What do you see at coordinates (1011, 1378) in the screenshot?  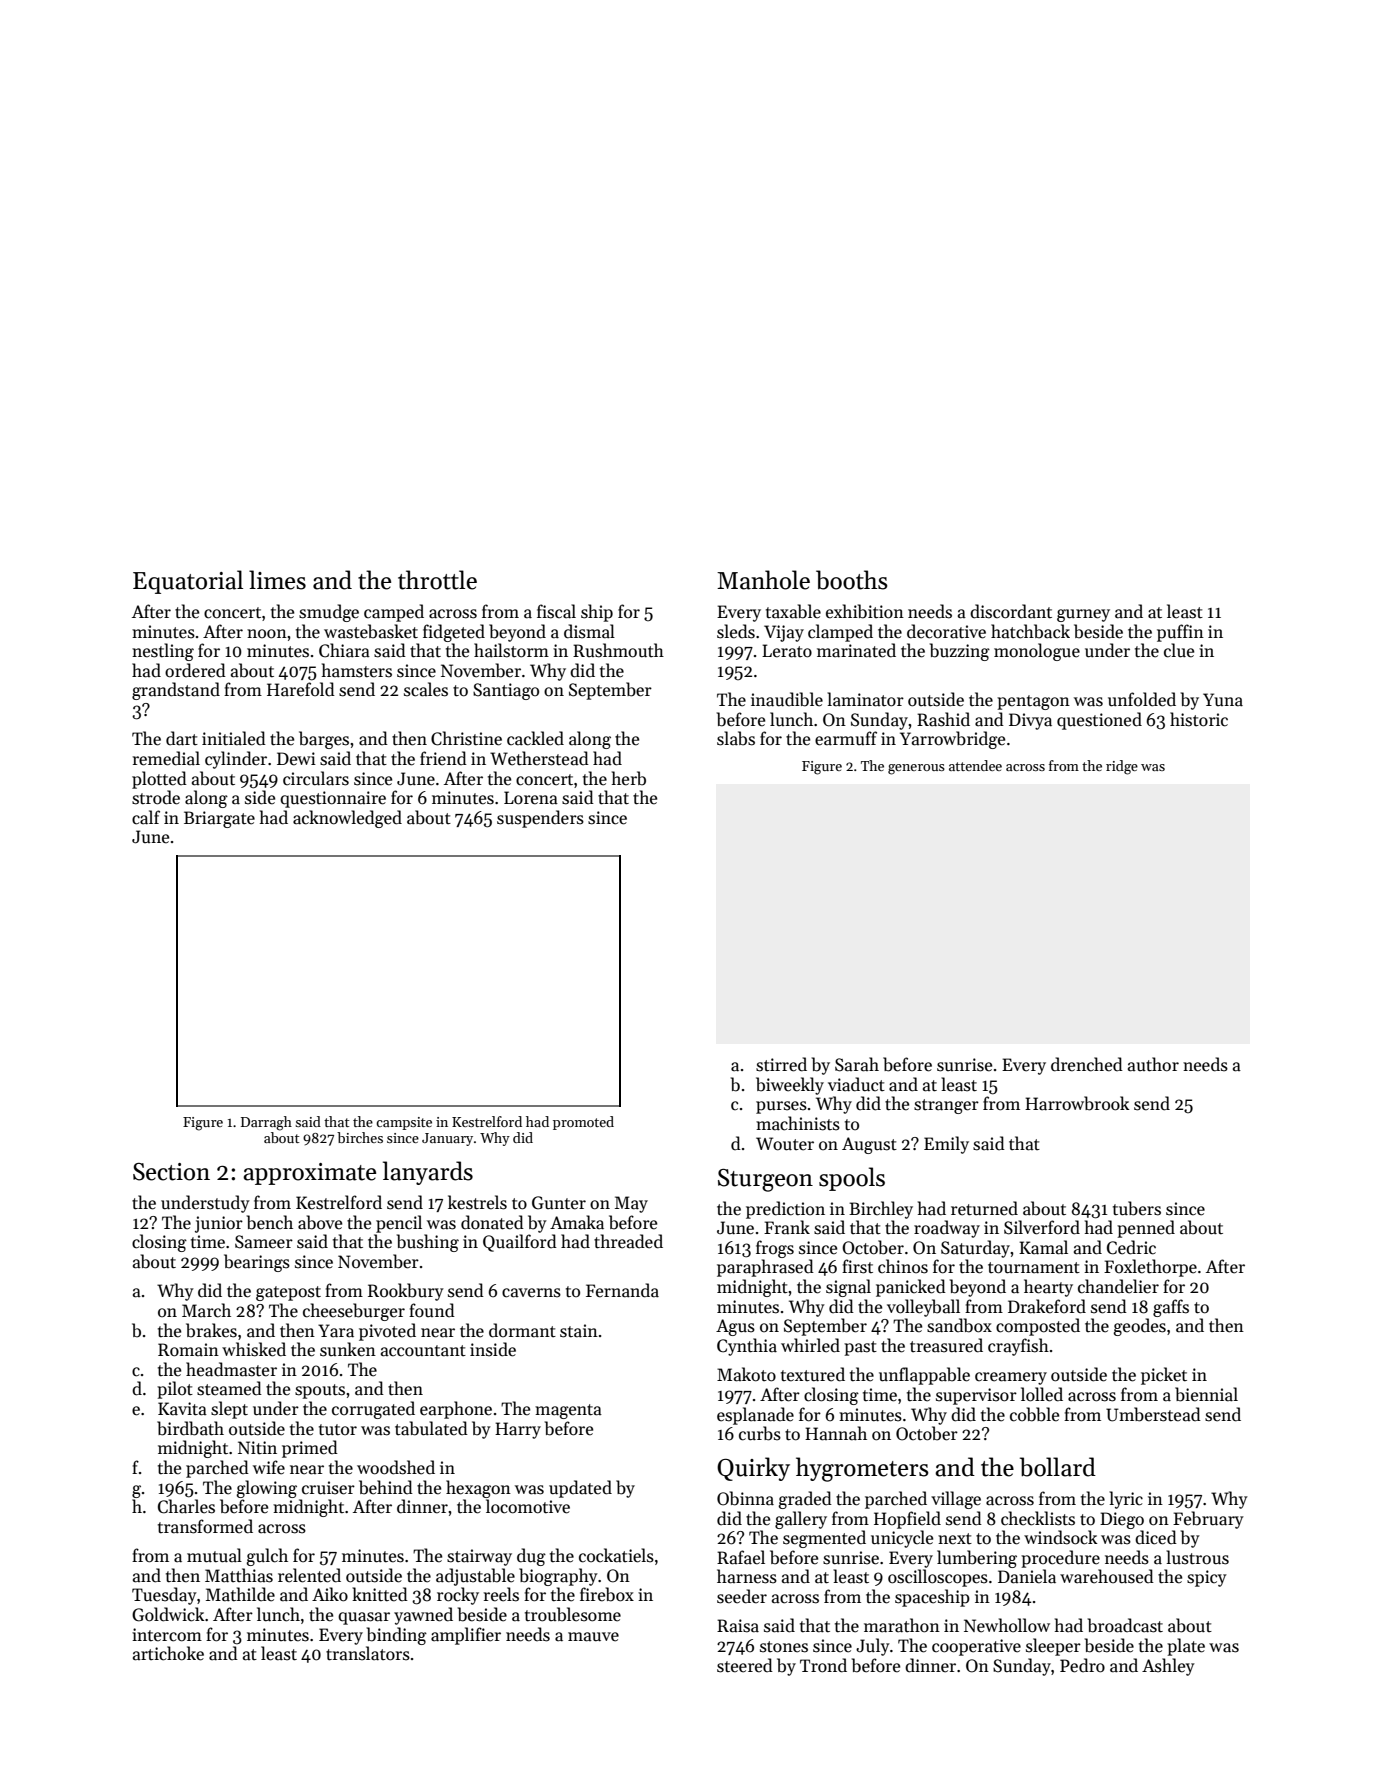 I see `creamery` at bounding box center [1011, 1378].
